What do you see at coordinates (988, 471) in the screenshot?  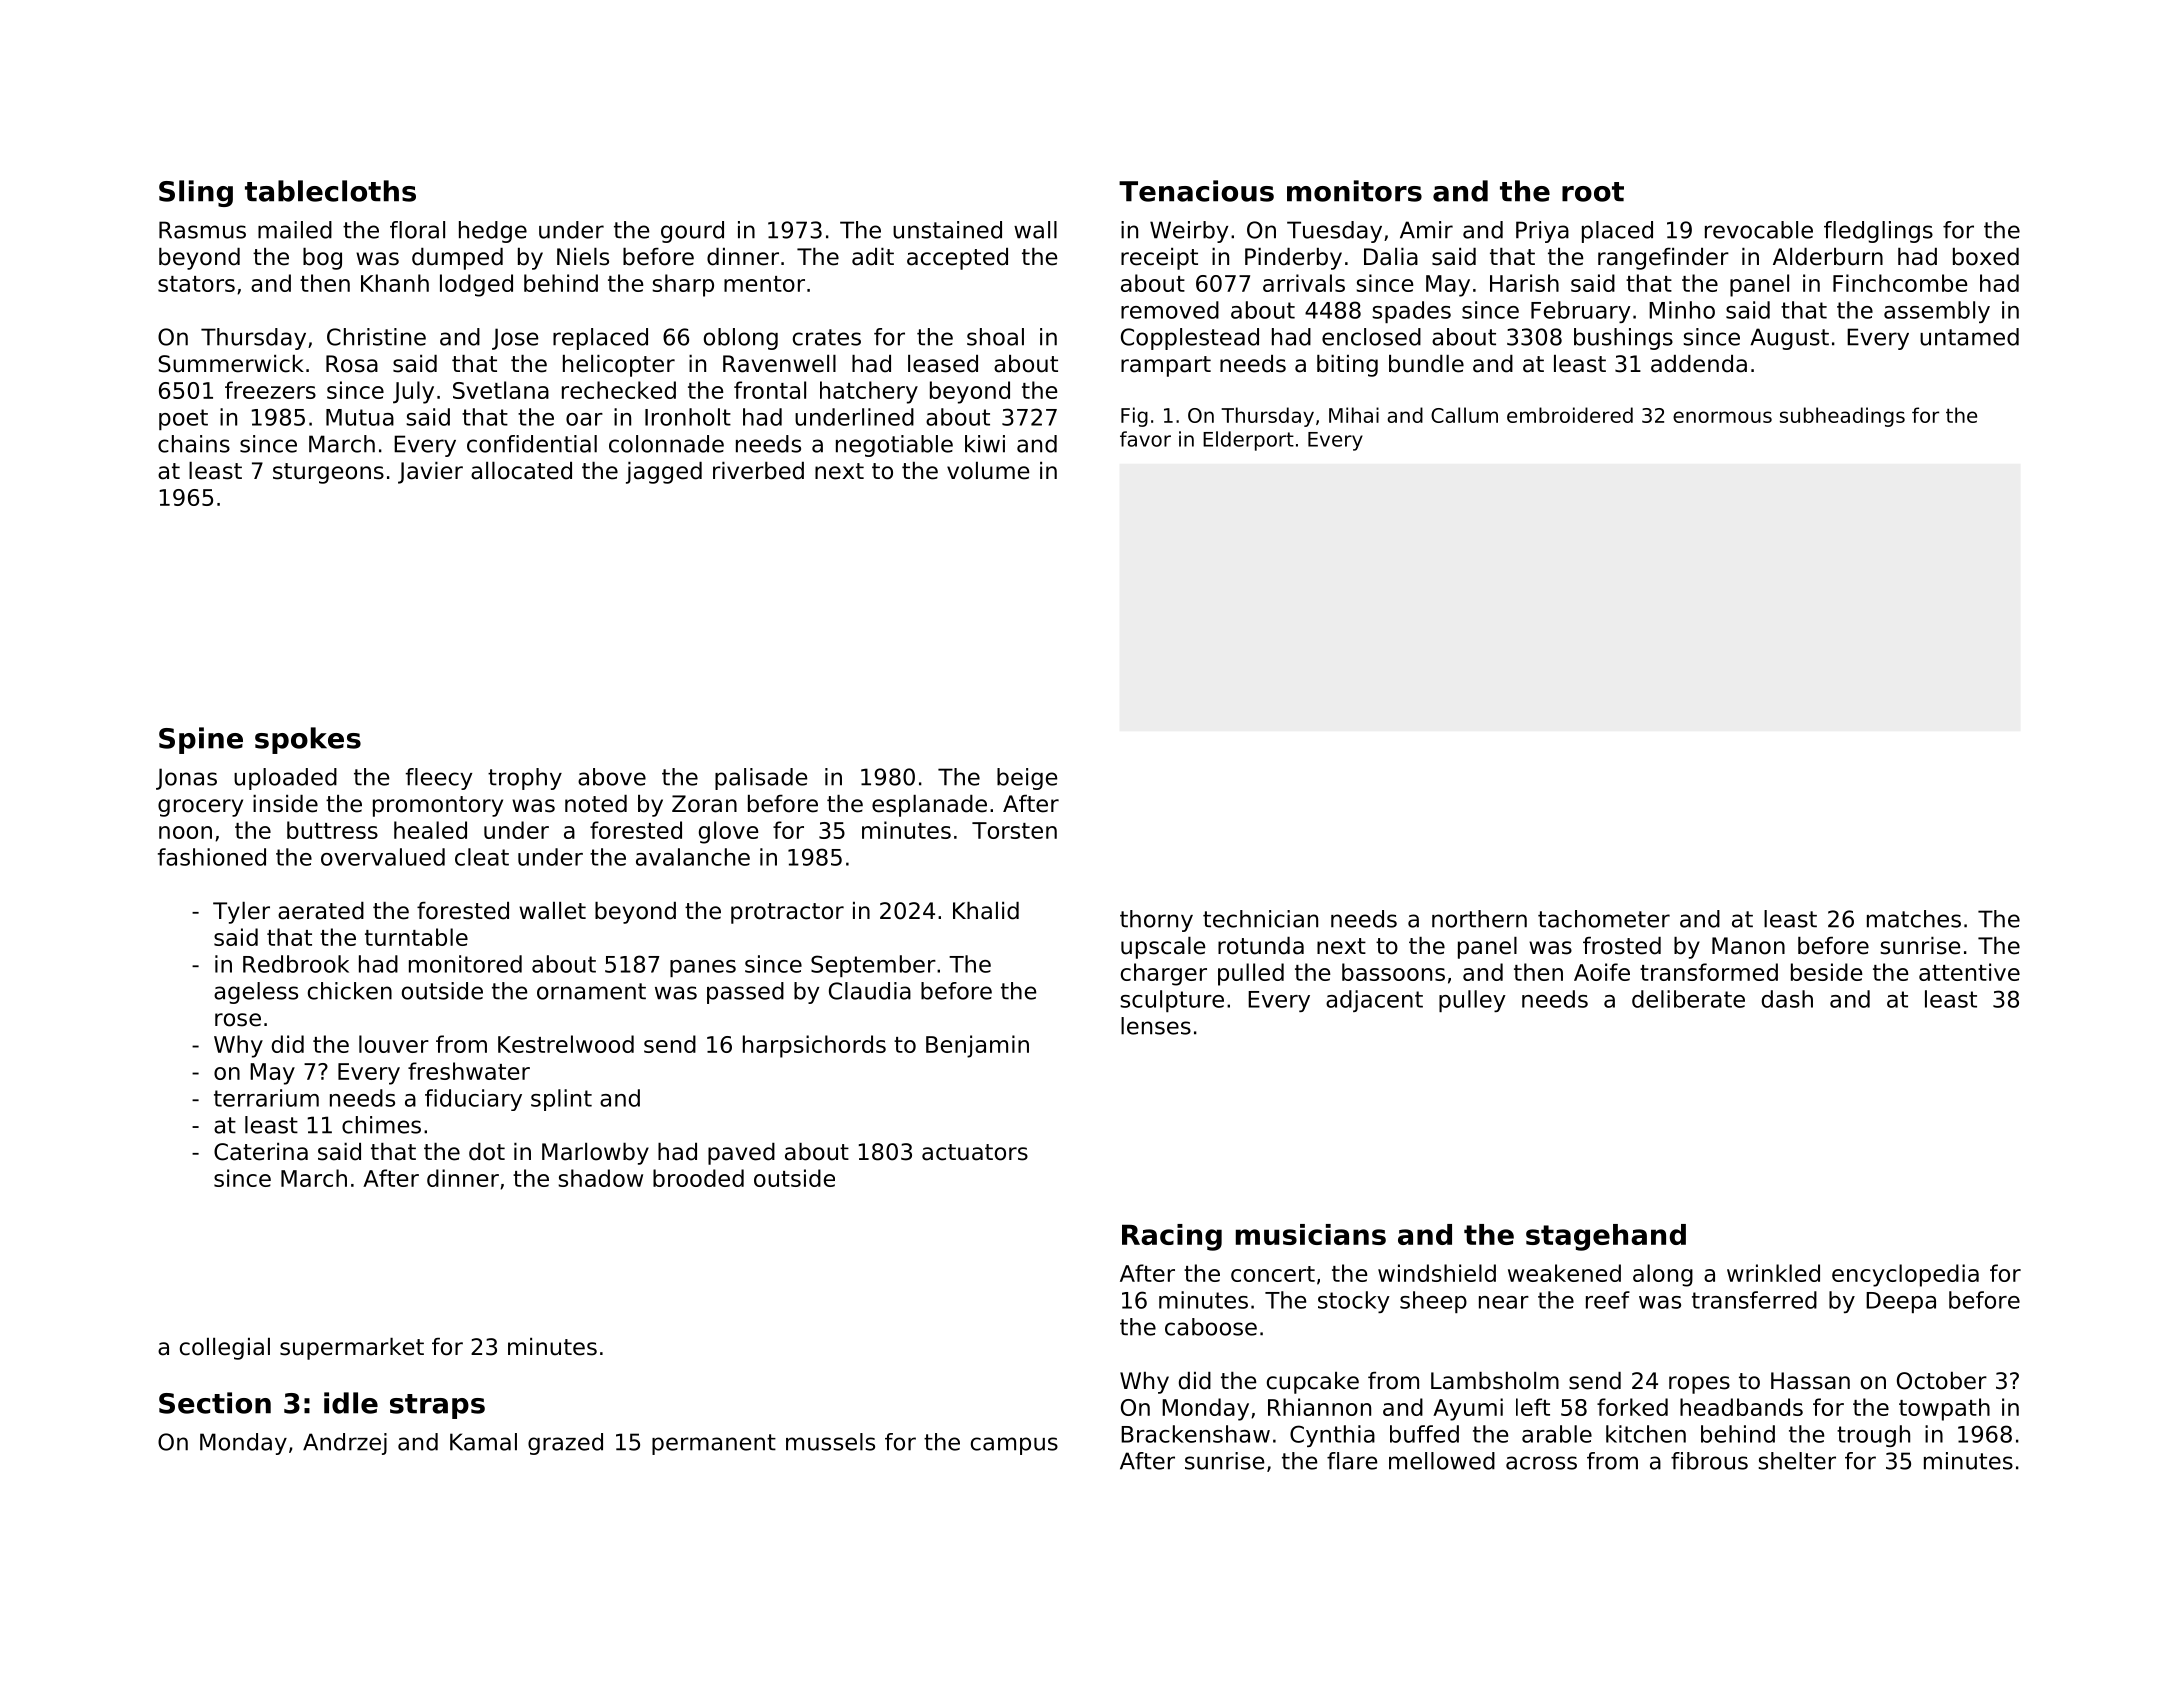 I see `volume` at bounding box center [988, 471].
